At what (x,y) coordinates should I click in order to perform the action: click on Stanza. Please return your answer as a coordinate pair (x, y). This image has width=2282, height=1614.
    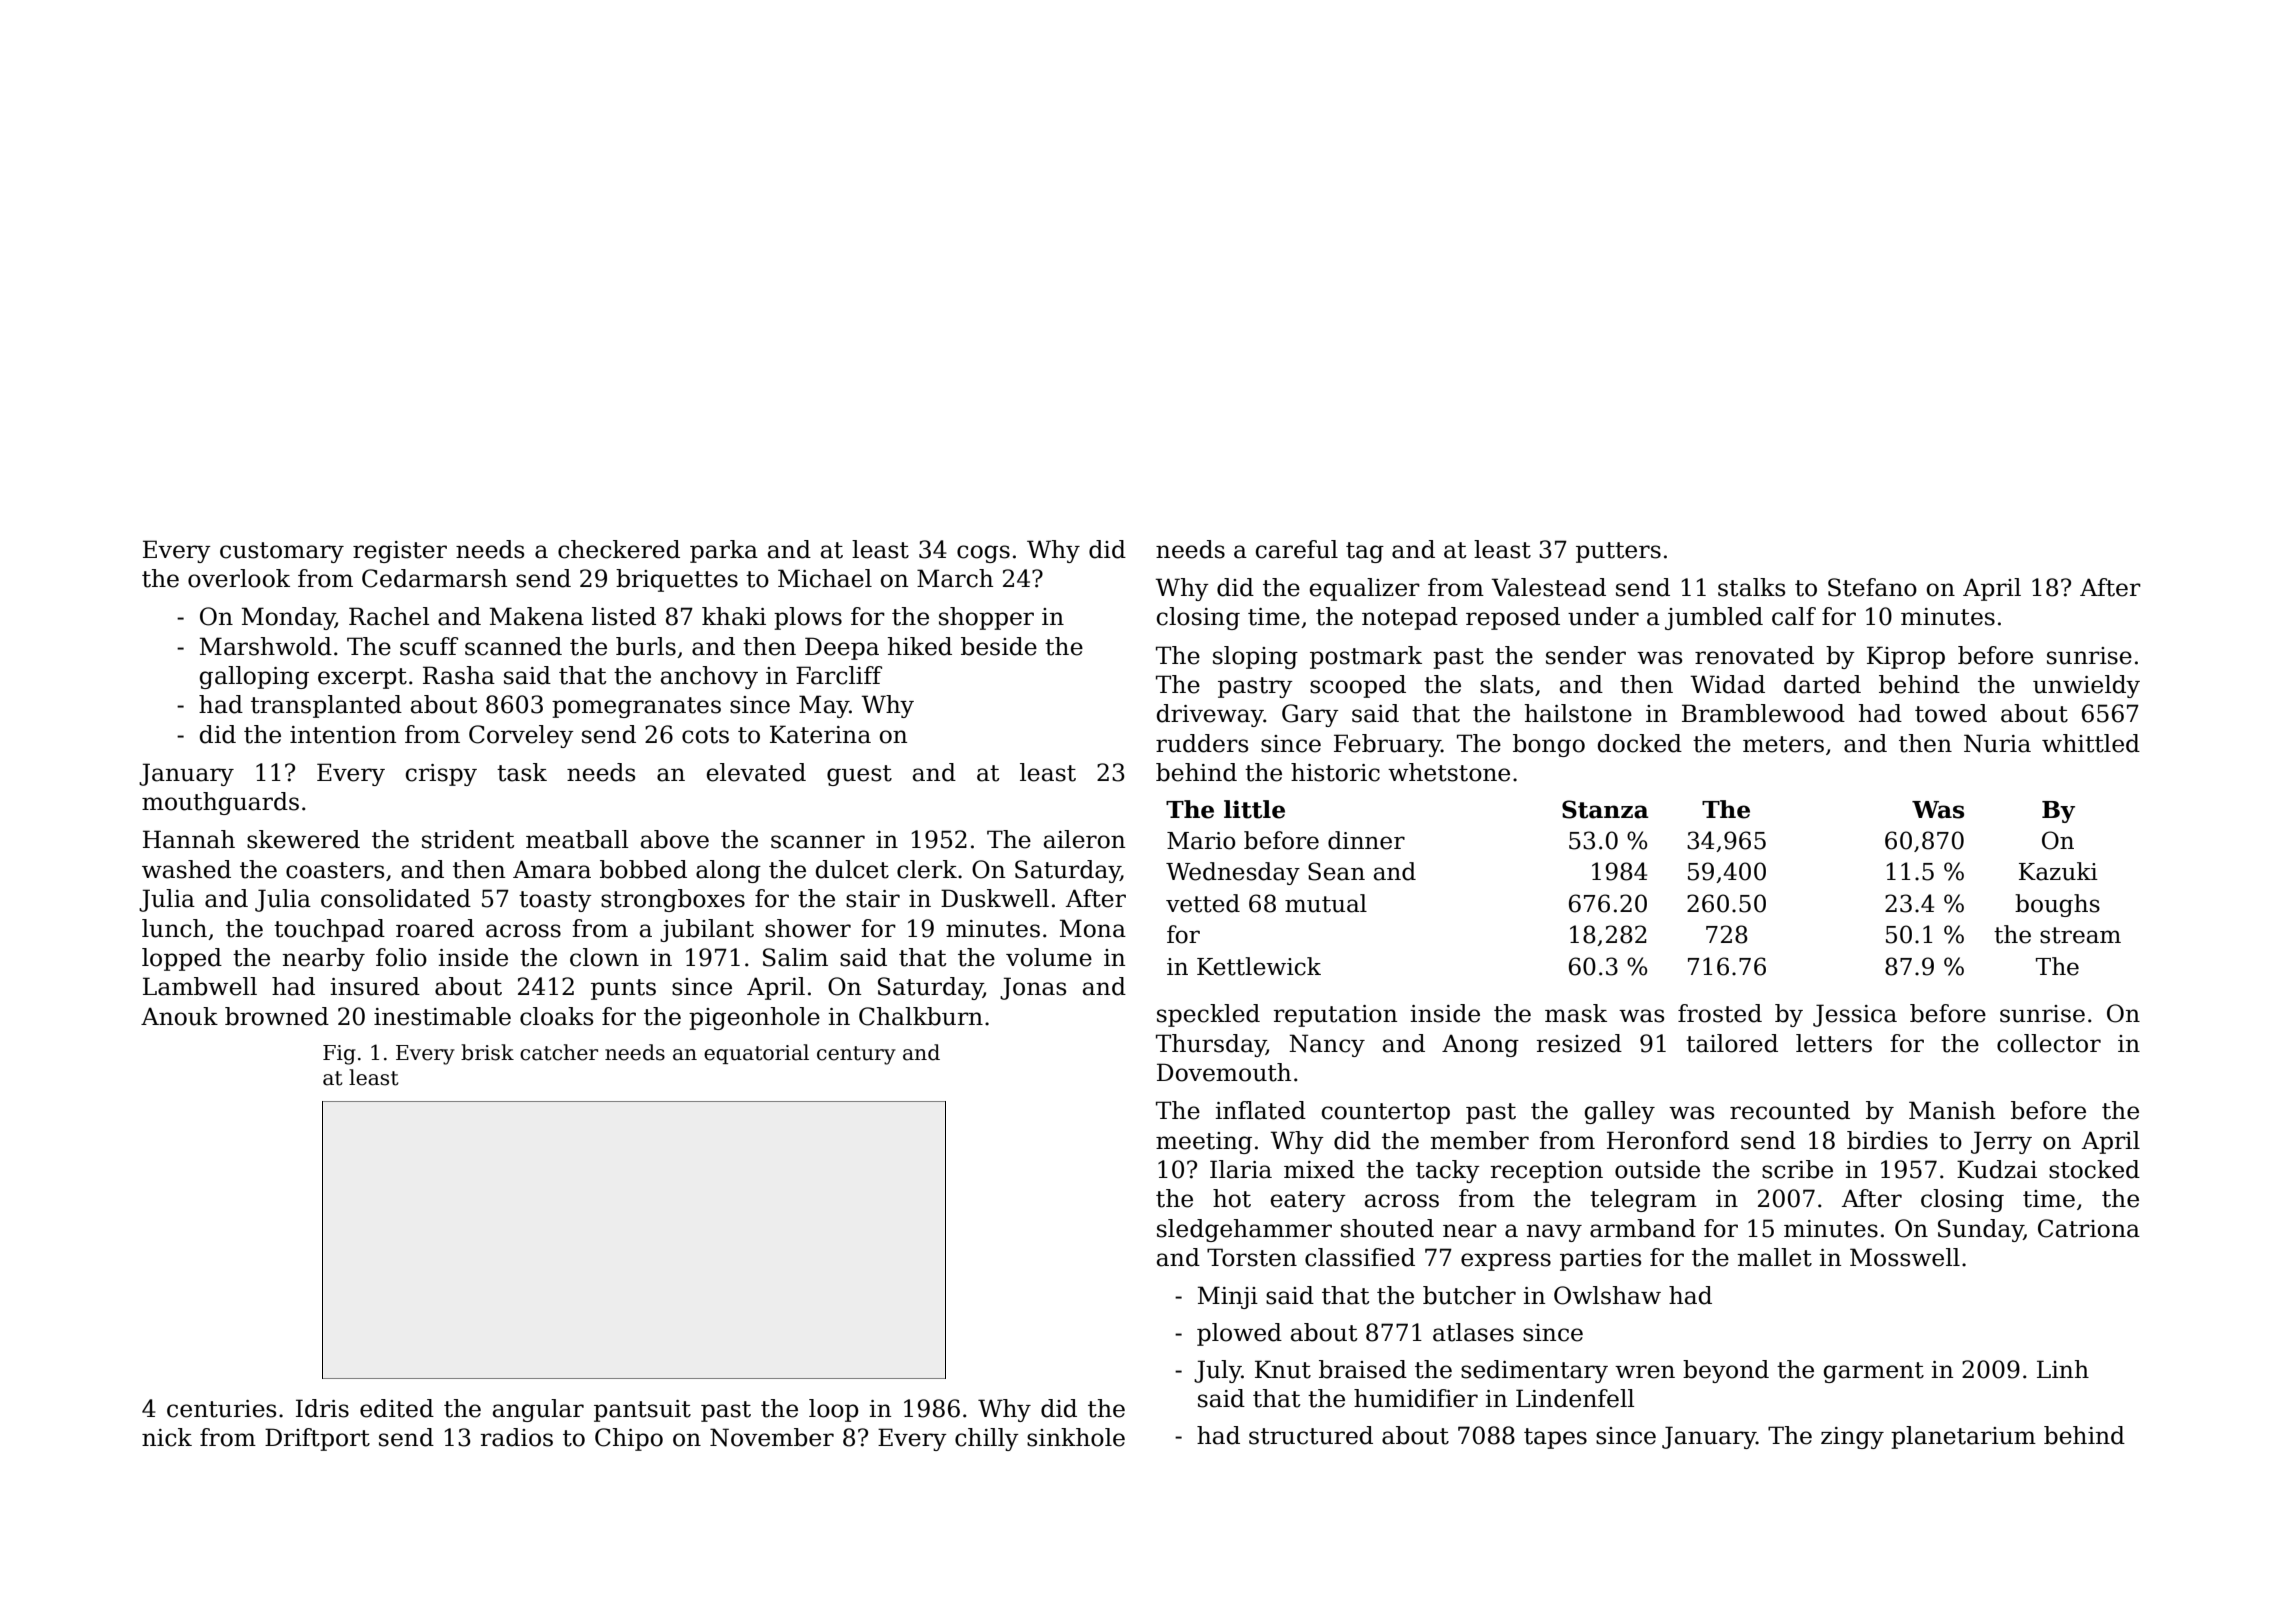
    Looking at the image, I should click on (1605, 809).
